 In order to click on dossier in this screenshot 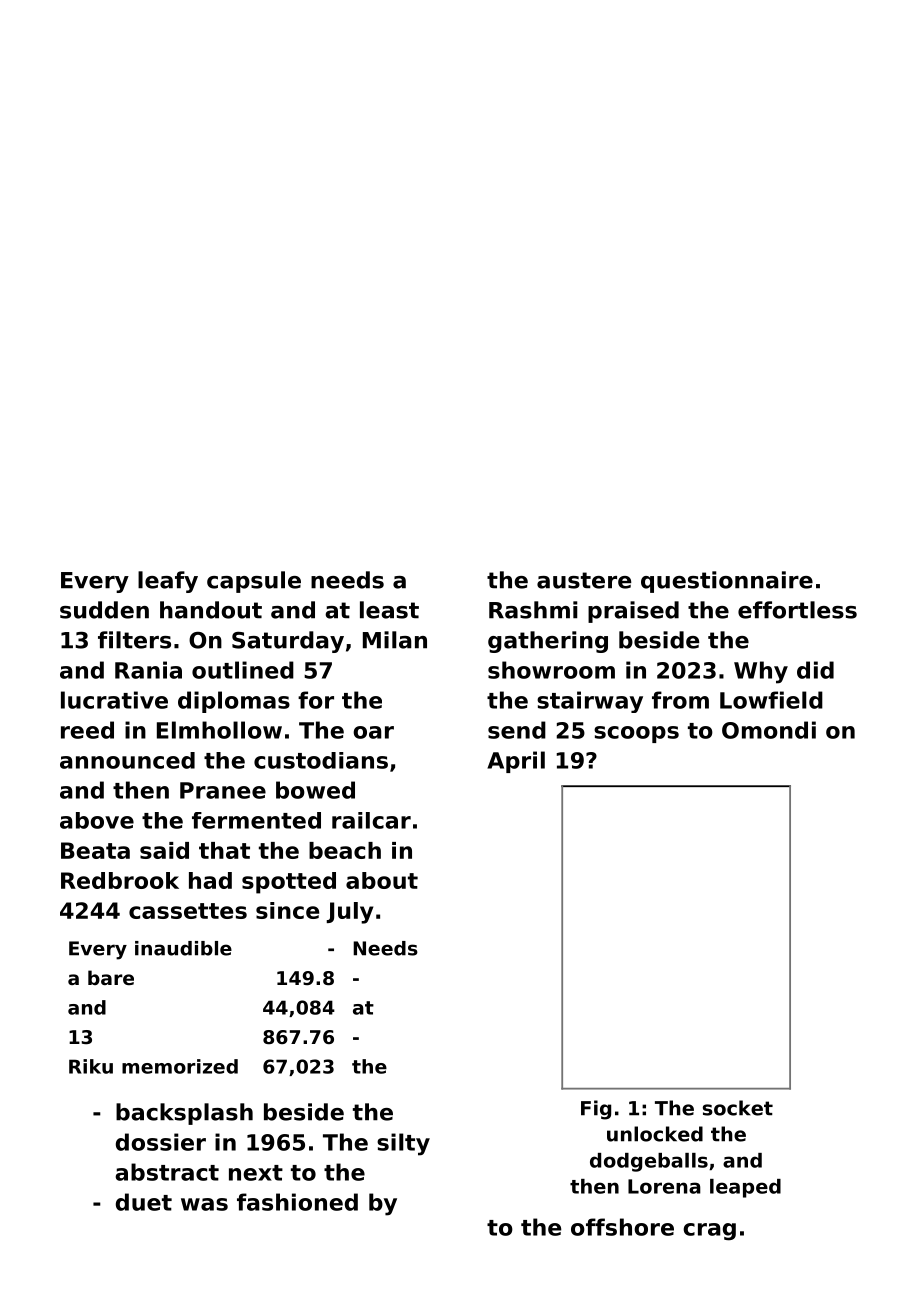, I will do `click(161, 1142)`.
